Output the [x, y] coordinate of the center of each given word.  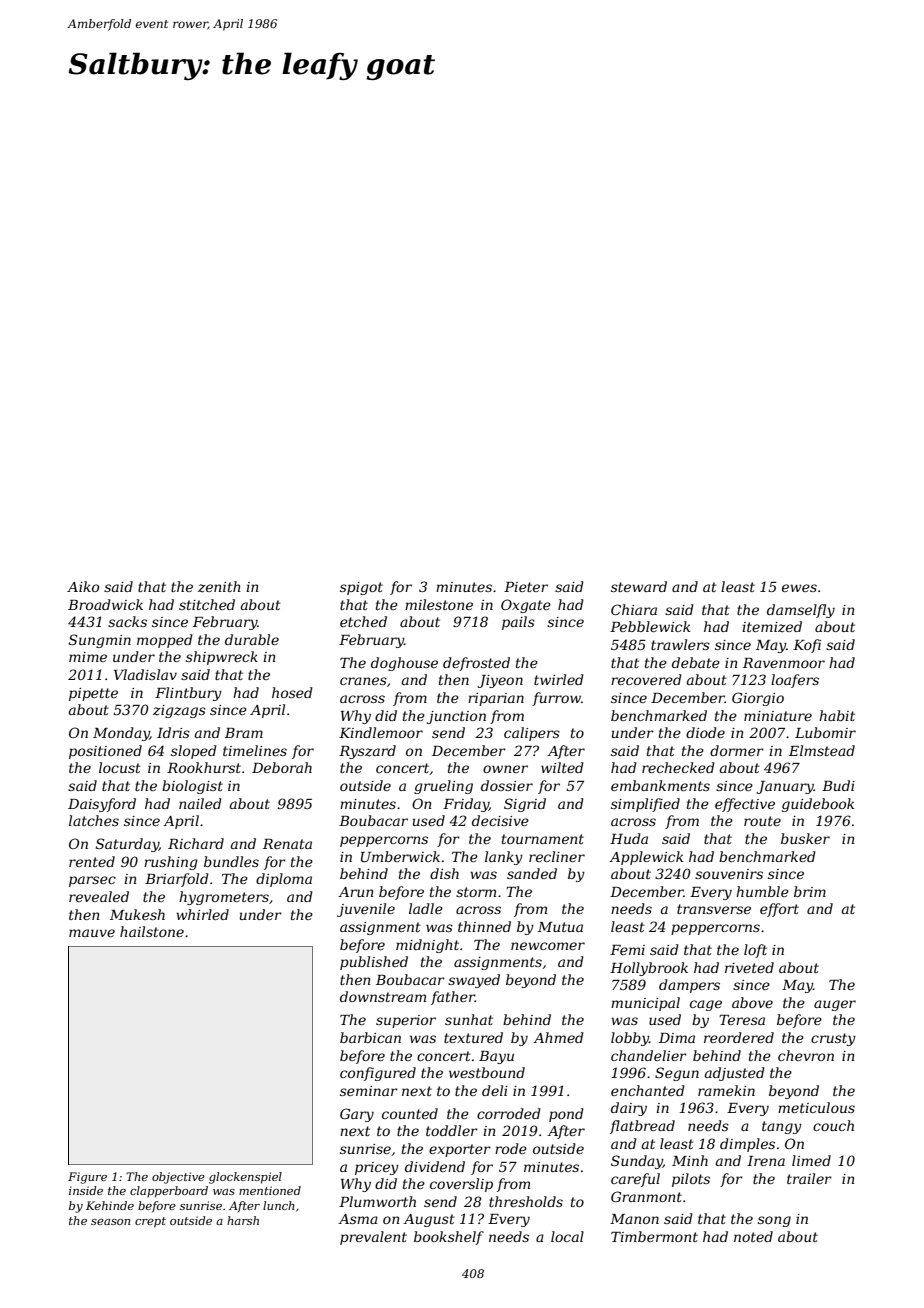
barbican [370, 1037]
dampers [689, 986]
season [110, 1222]
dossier [507, 785]
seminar [369, 1091]
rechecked [678, 767]
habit [837, 715]
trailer [809, 1178]
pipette [93, 694]
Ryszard [367, 752]
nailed [200, 803]
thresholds [526, 1201]
